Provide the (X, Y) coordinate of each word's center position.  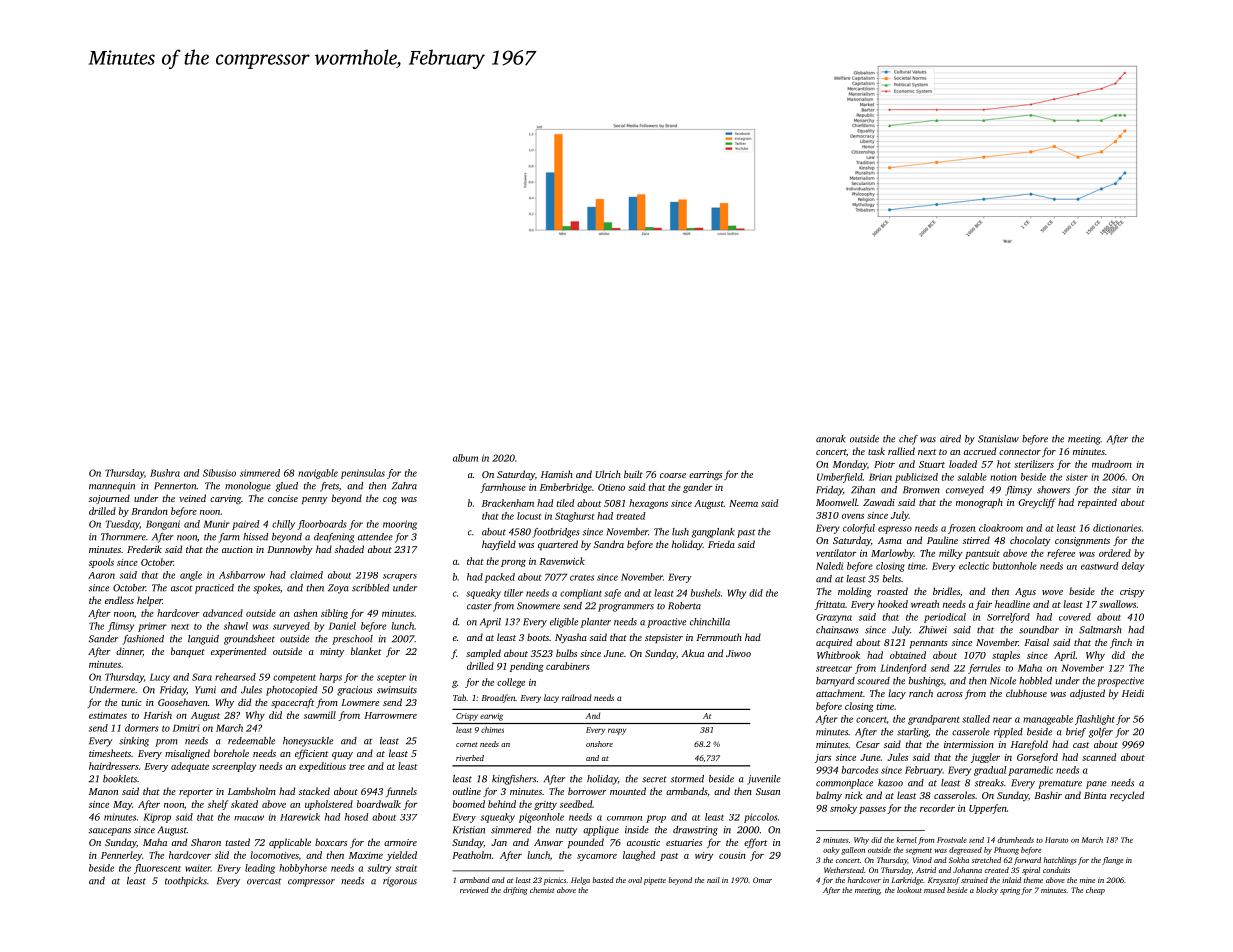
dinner (129, 652)
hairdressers (114, 766)
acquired (834, 643)
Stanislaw (998, 439)
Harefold (1029, 745)
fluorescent (157, 869)
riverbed (470, 758)
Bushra (165, 473)
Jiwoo (738, 653)
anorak (831, 439)
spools (101, 563)
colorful (859, 529)
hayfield (499, 545)
